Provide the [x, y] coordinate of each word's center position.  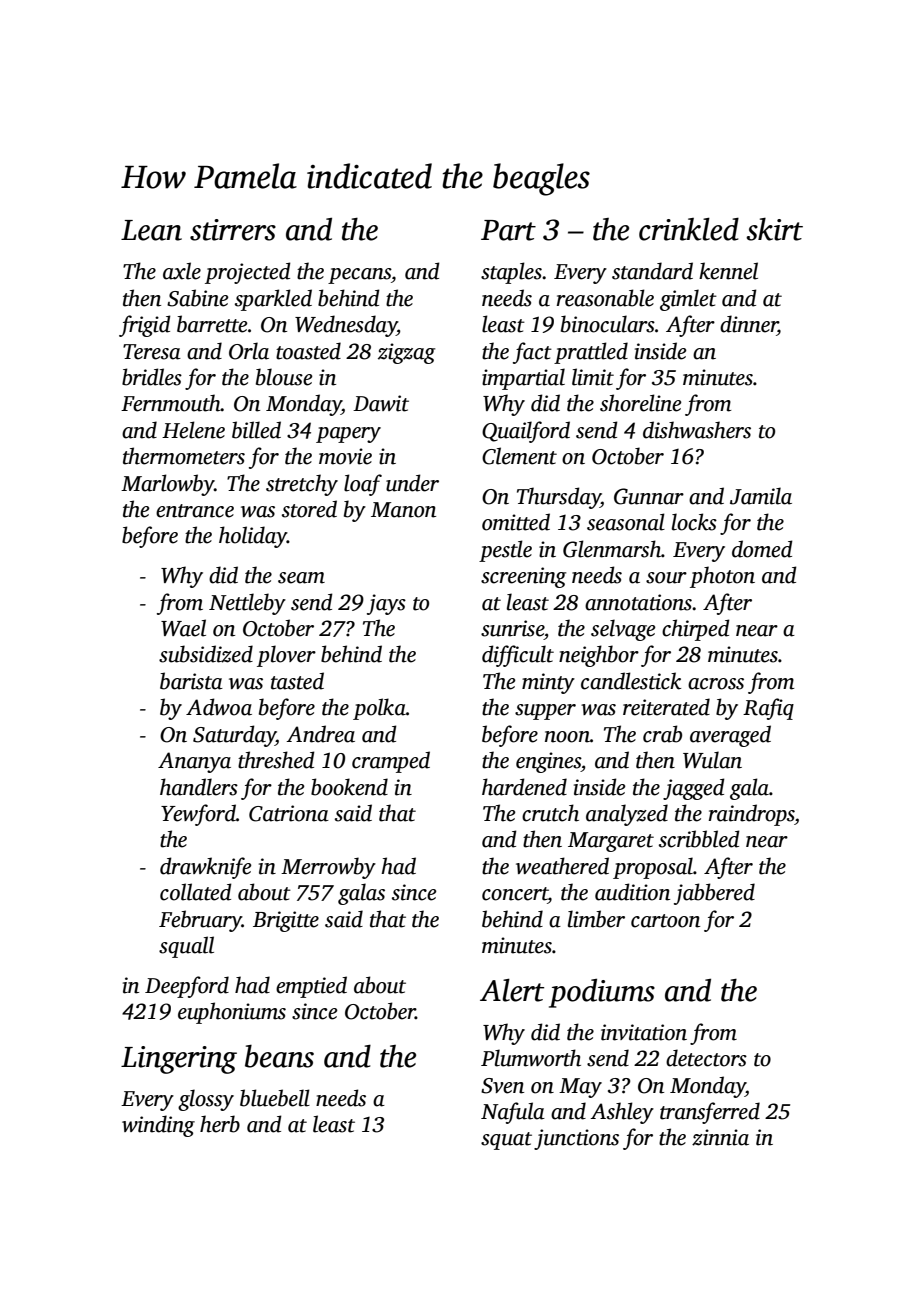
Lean [151, 230]
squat [506, 1141]
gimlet [688, 300]
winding [158, 1126]
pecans [359, 276]
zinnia [720, 1137]
